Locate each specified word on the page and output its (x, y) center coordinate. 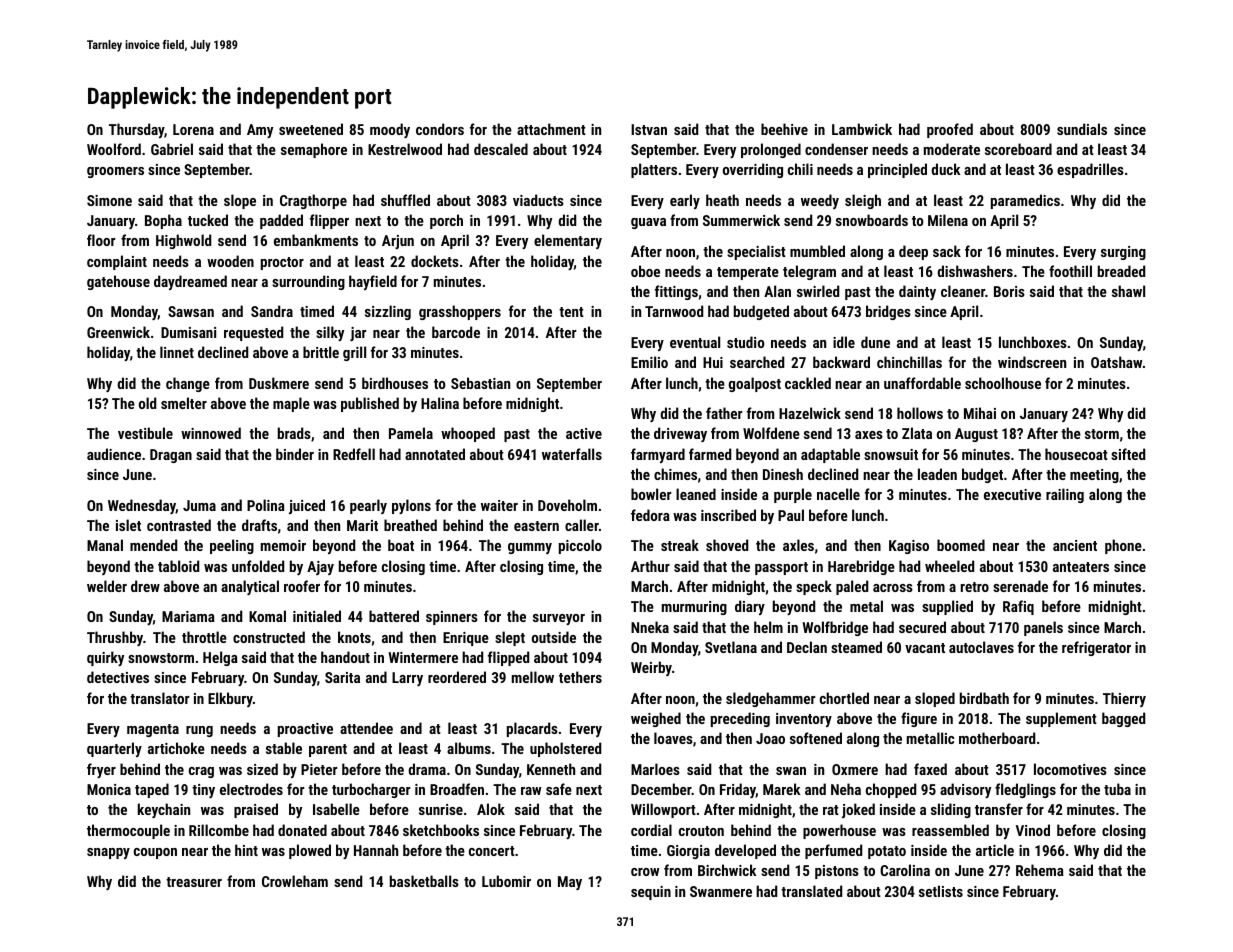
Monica (109, 789)
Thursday (136, 130)
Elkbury (230, 699)
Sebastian (480, 383)
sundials (1082, 129)
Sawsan (191, 311)
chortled (844, 698)
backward (841, 362)
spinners (452, 618)
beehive (784, 129)
